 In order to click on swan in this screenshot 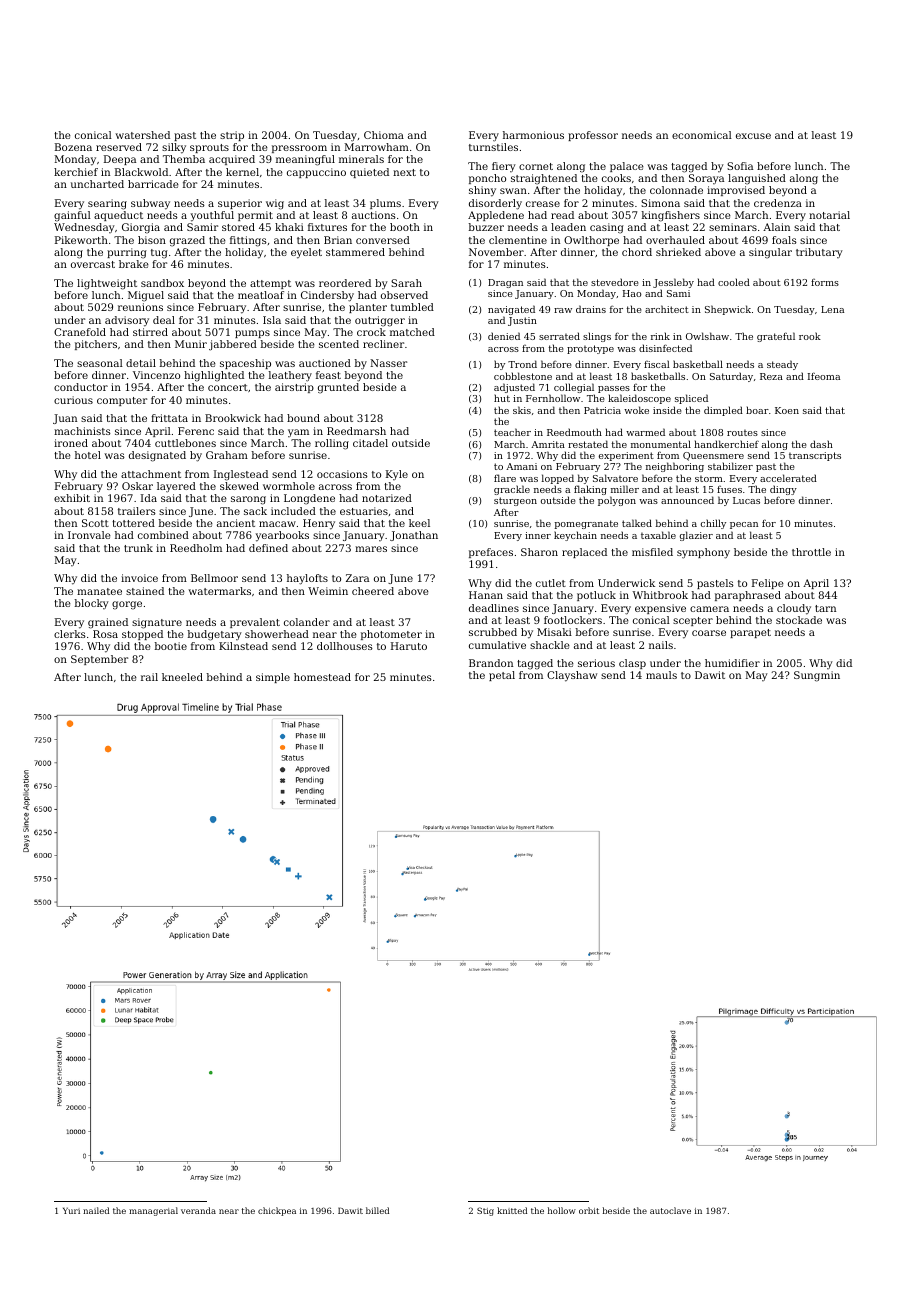, I will do `click(513, 191)`.
